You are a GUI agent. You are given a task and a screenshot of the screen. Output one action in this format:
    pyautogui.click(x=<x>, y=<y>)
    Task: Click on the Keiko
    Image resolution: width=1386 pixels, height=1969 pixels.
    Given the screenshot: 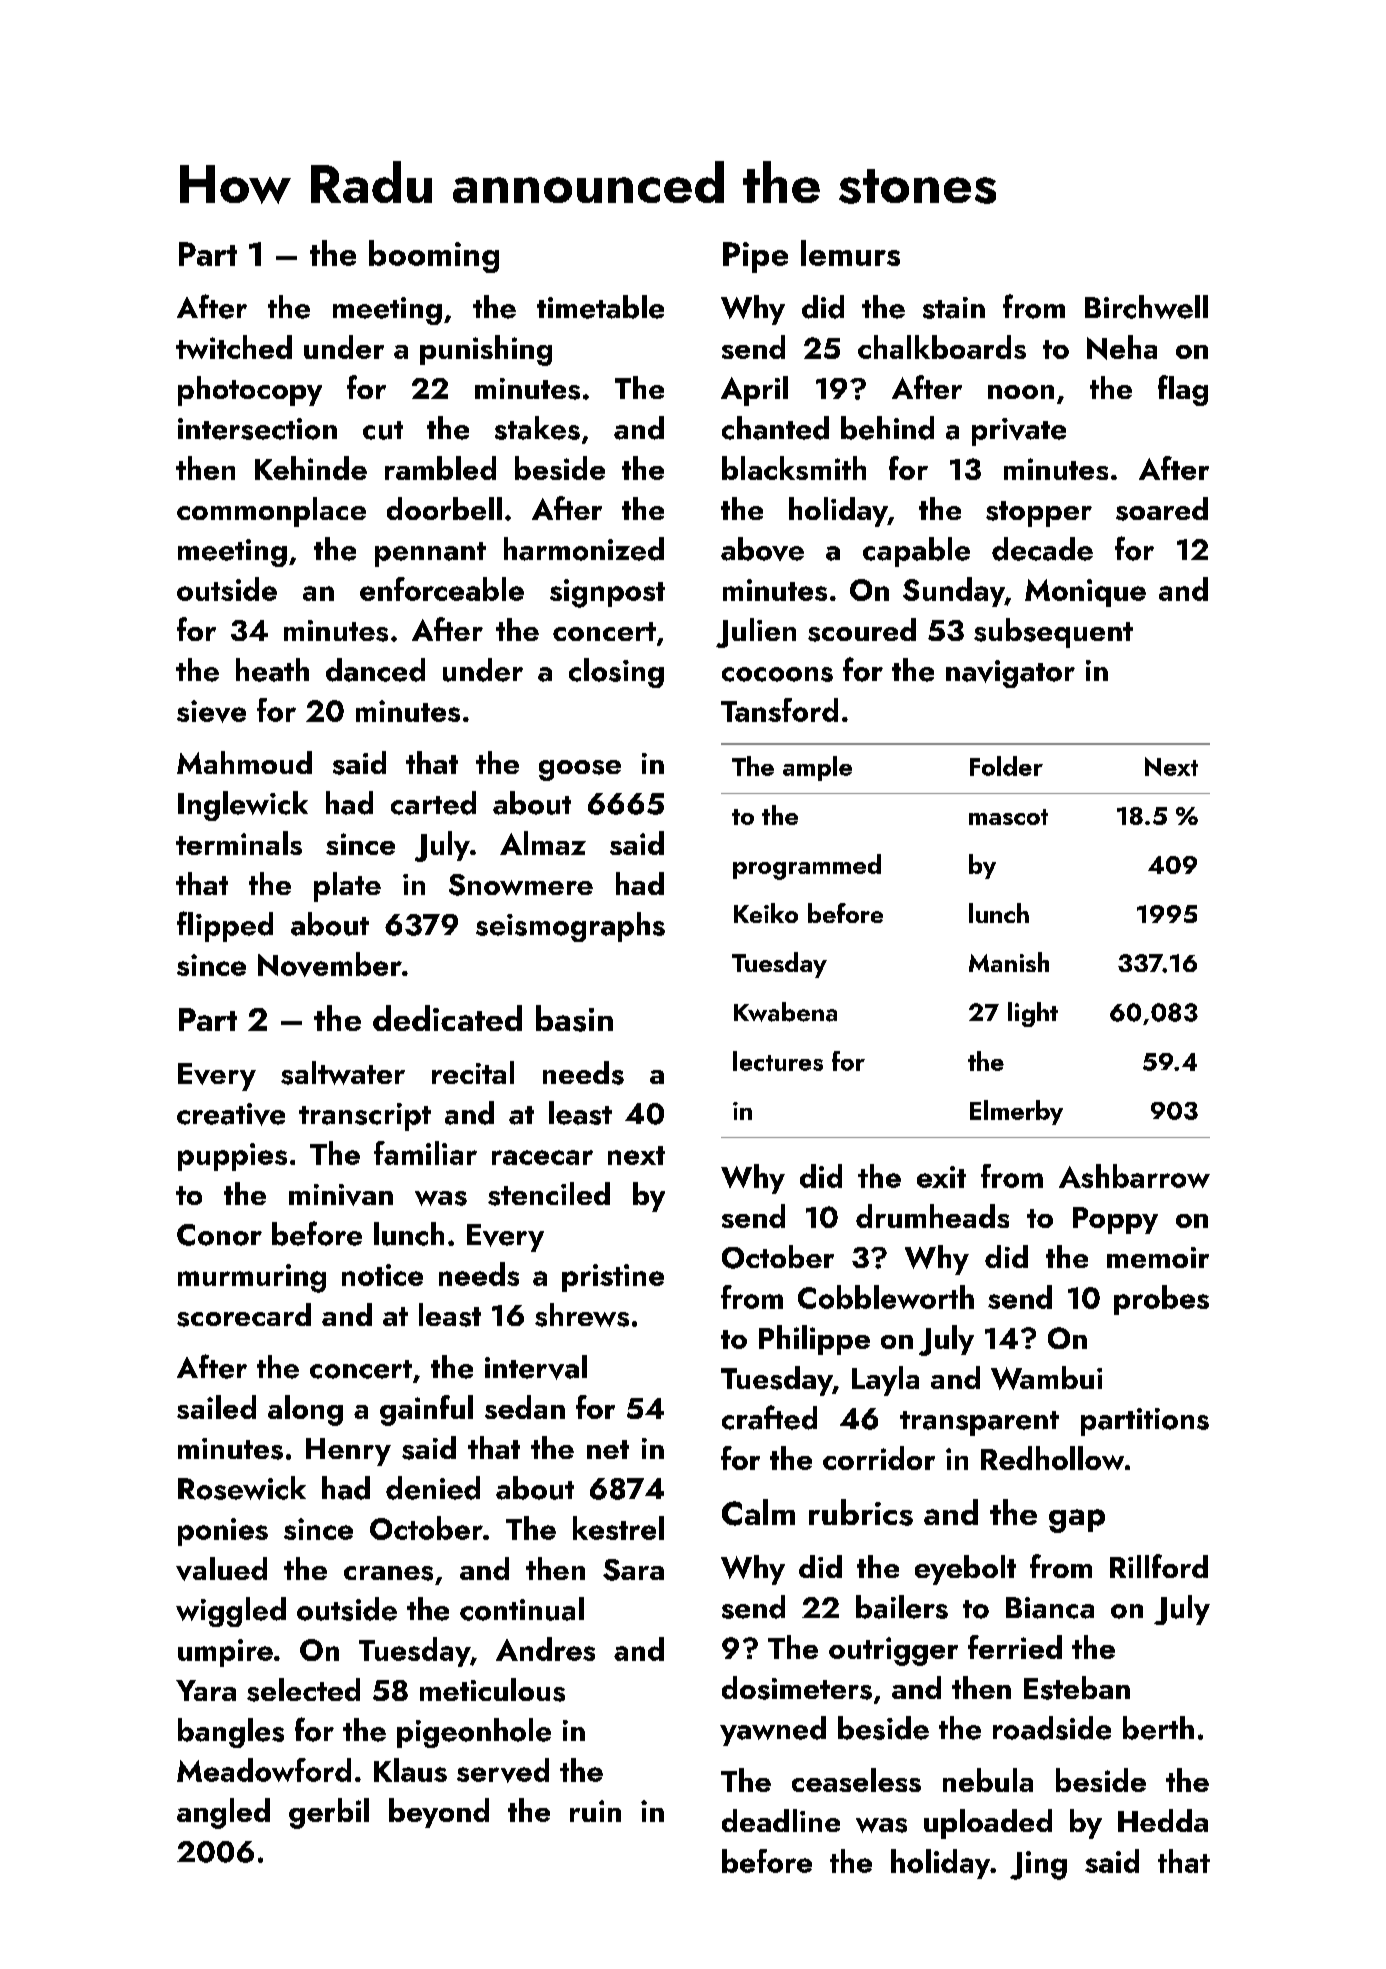 What is the action you would take?
    pyautogui.click(x=766, y=913)
